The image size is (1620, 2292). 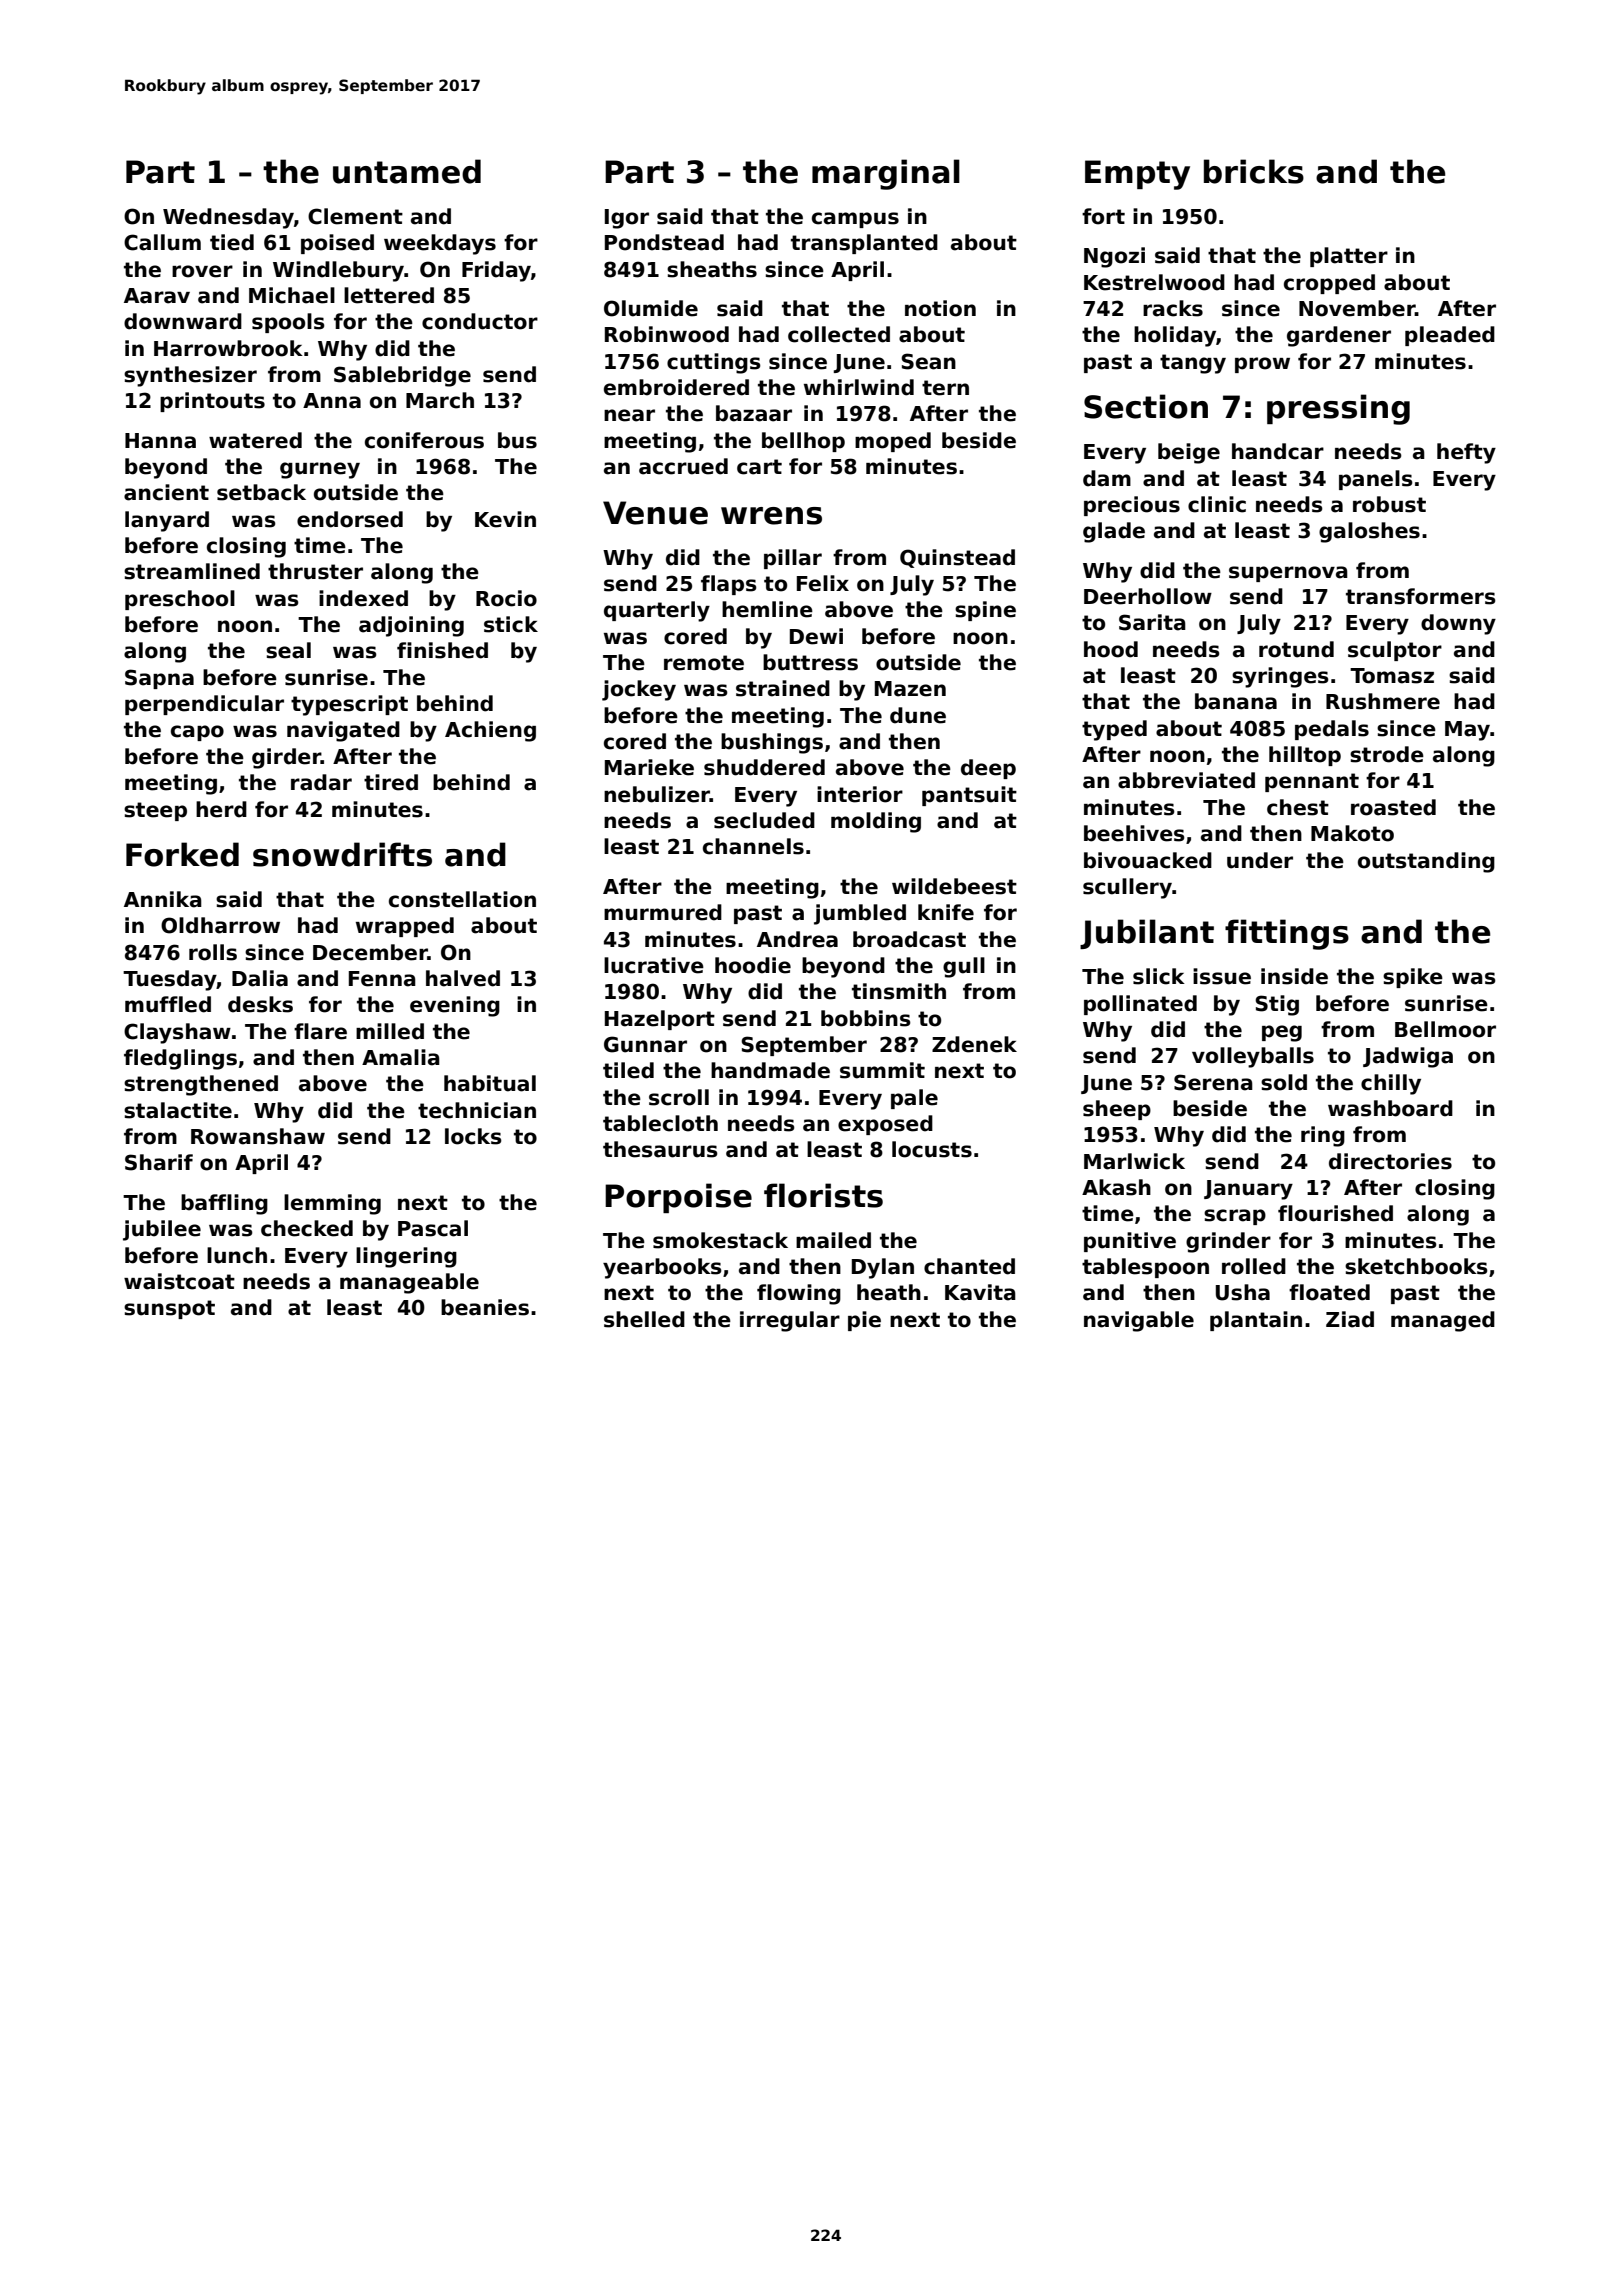 I want to click on sunspot, so click(x=169, y=1309).
